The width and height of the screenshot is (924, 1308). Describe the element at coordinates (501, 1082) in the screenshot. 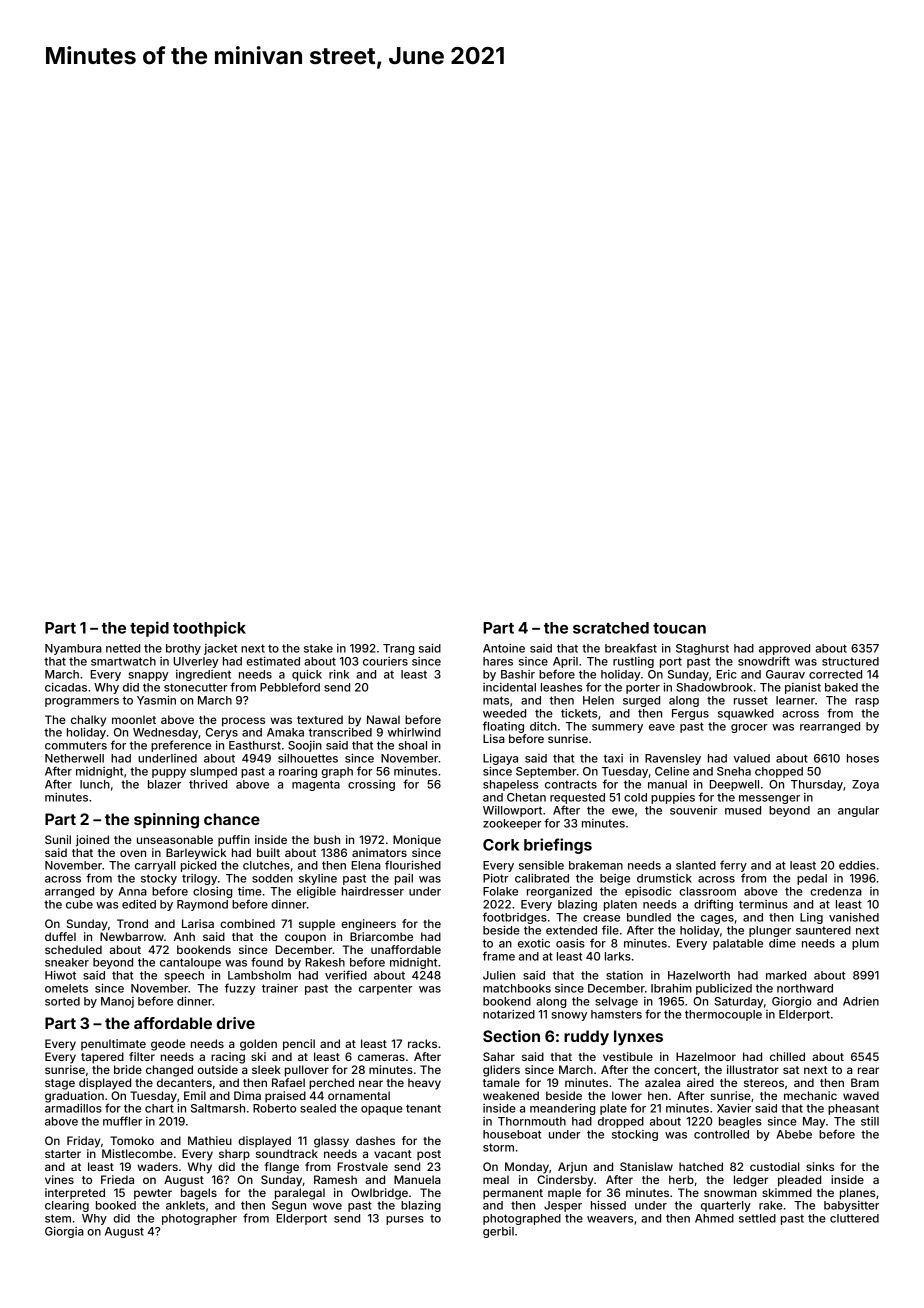

I see `tamale` at that location.
